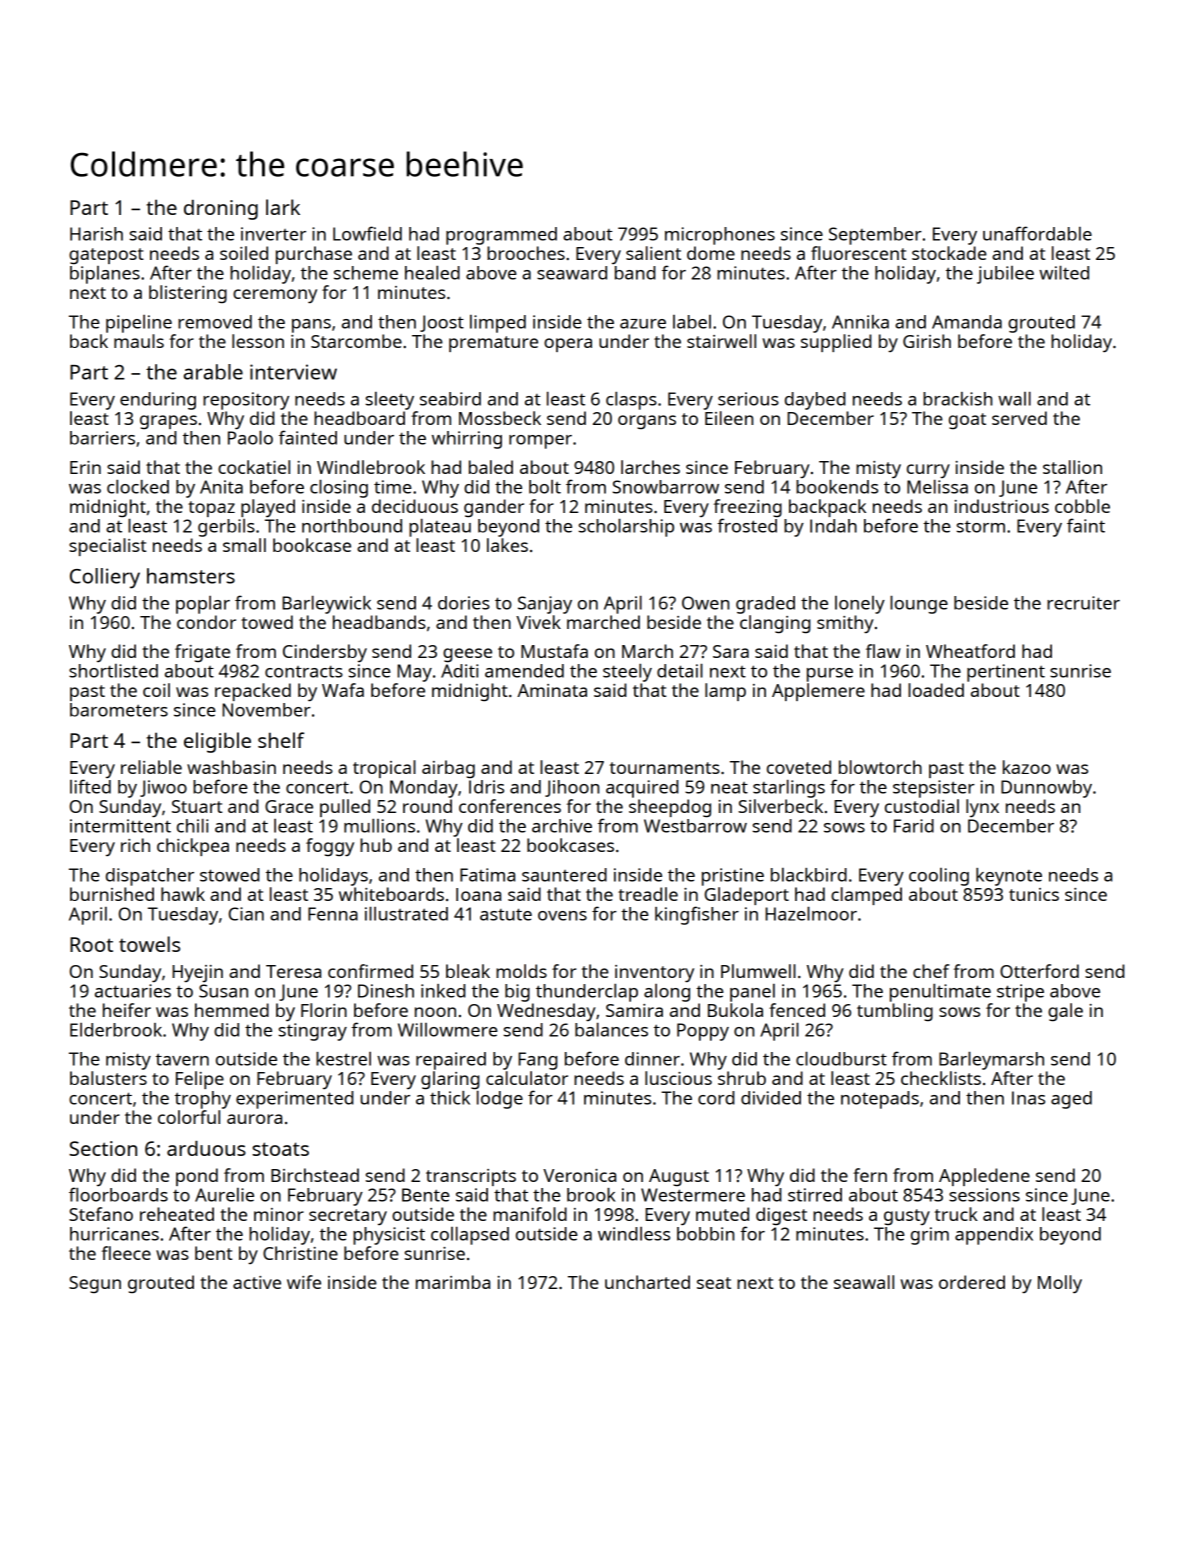  What do you see at coordinates (96, 234) in the page?
I see `Harish` at bounding box center [96, 234].
